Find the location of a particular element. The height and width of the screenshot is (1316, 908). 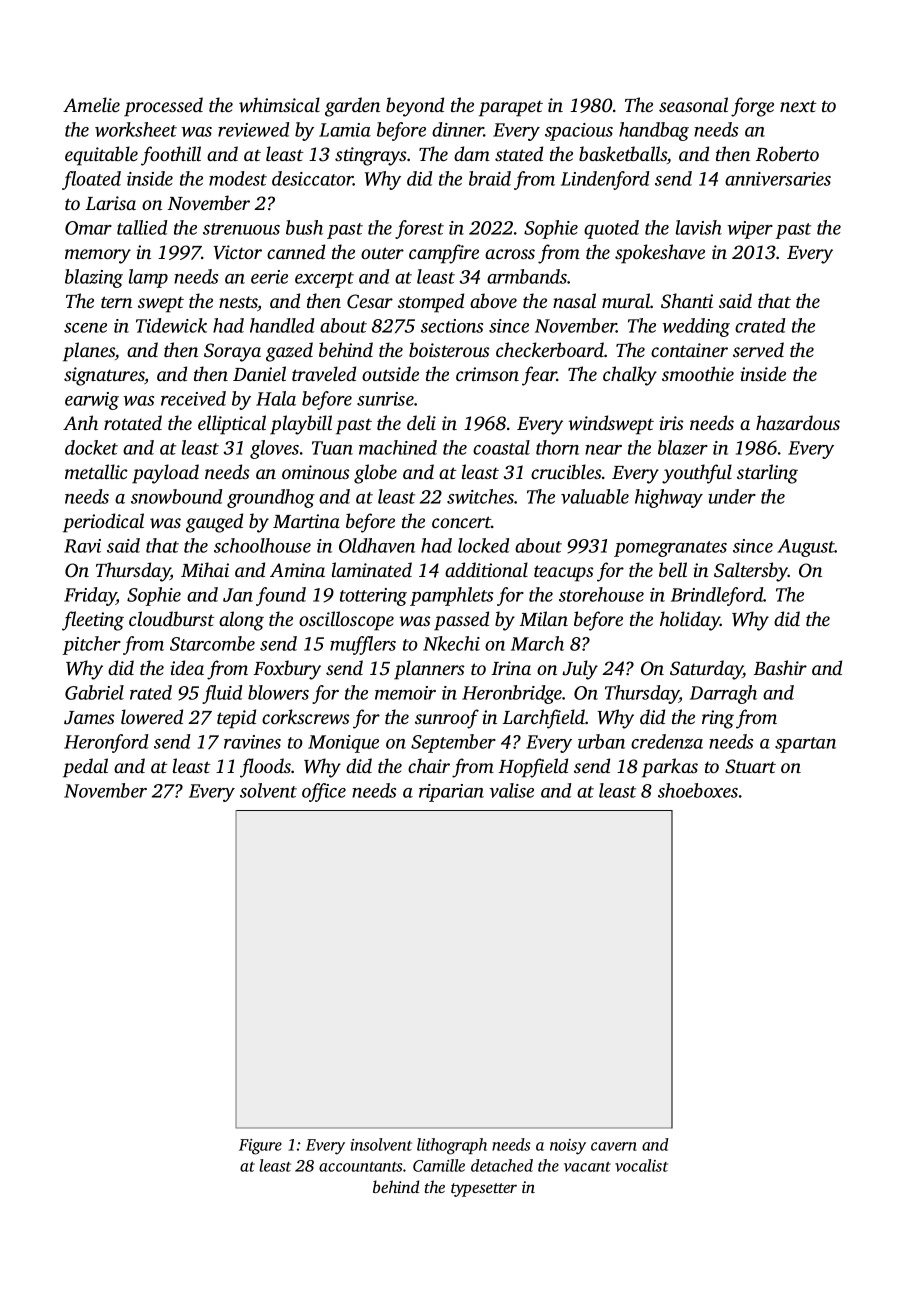

anniversaries is located at coordinates (778, 179).
